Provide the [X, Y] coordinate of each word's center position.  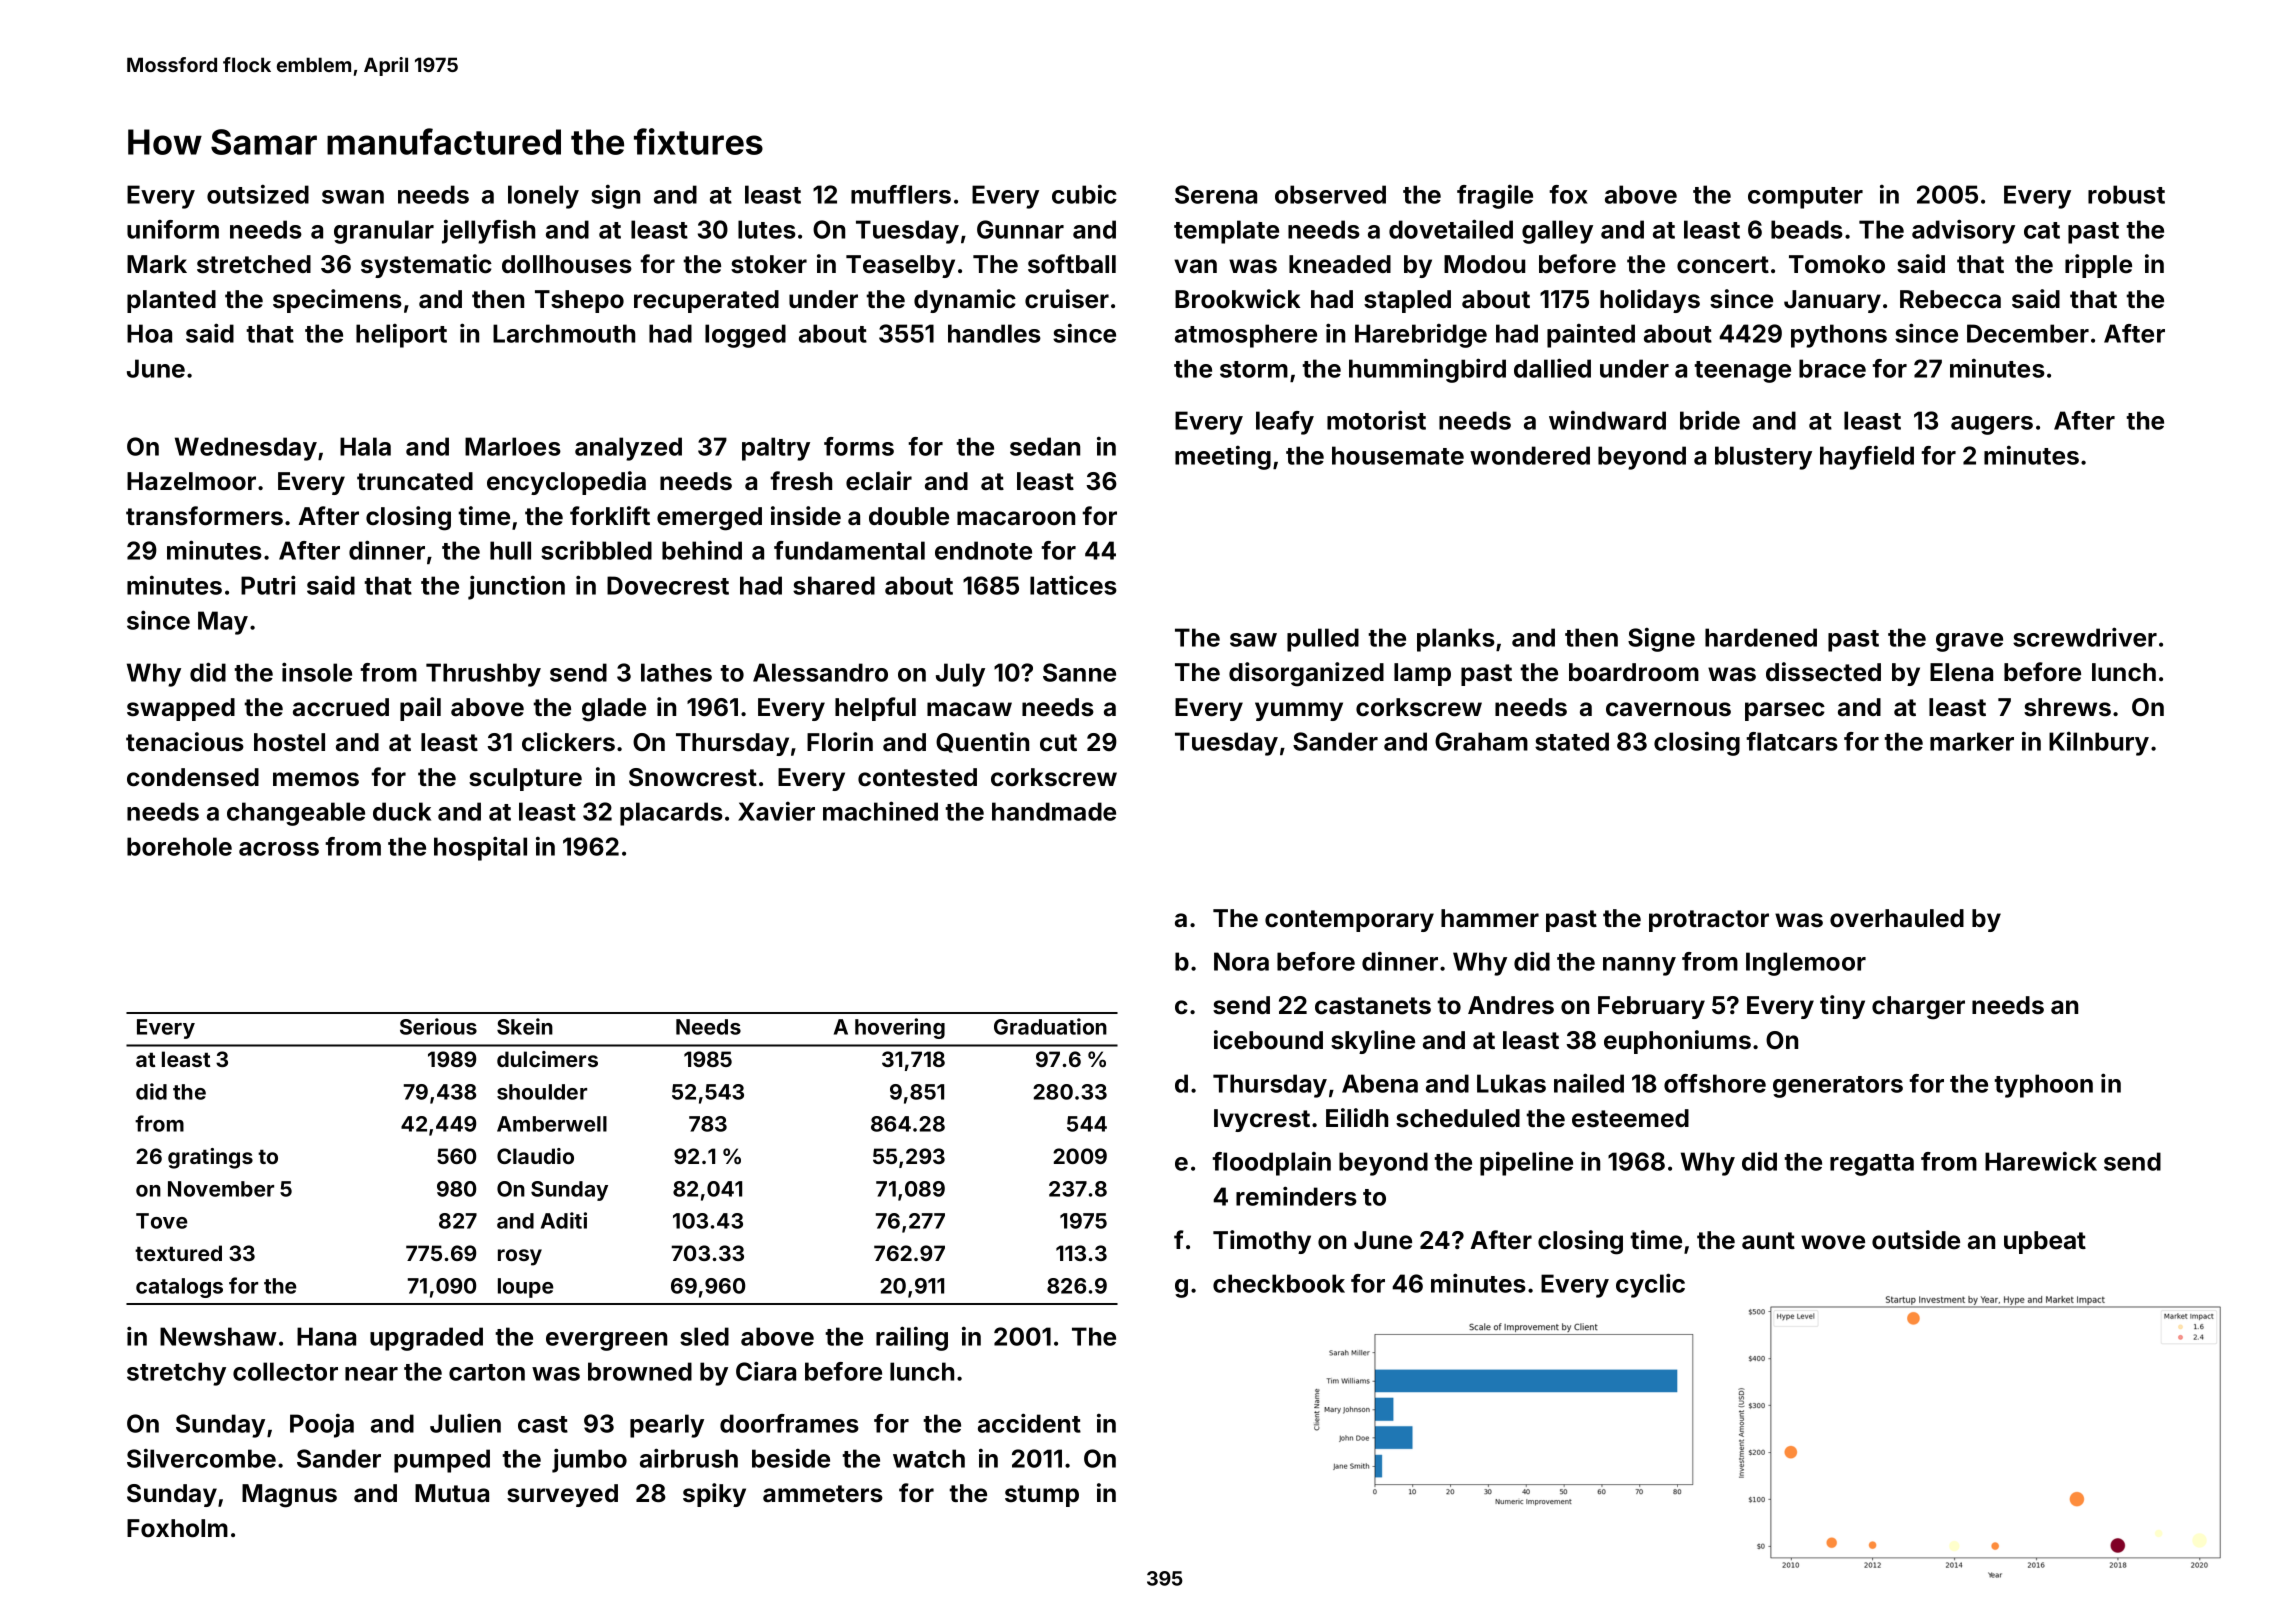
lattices [1073, 585]
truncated [415, 481]
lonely [543, 197]
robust [2126, 194]
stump [1042, 1496]
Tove [162, 1221]
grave [1969, 642]
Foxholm [177, 1528]
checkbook [1279, 1283]
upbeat [2045, 1242]
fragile [1495, 196]
